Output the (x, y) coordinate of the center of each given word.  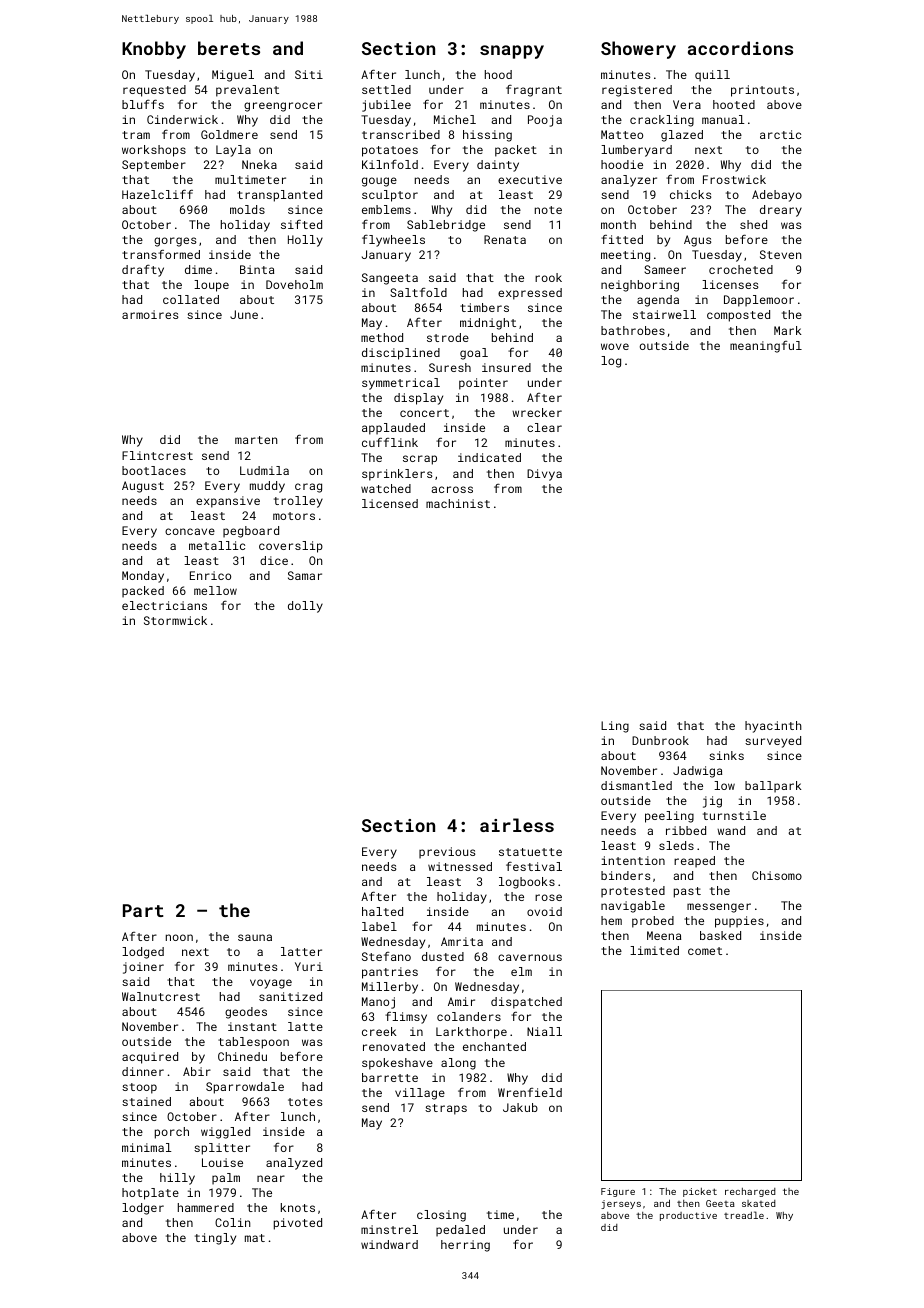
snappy (512, 52)
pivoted (298, 1224)
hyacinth (773, 727)
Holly (305, 241)
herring (465, 1246)
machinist (458, 503)
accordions (740, 48)
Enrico (210, 575)
